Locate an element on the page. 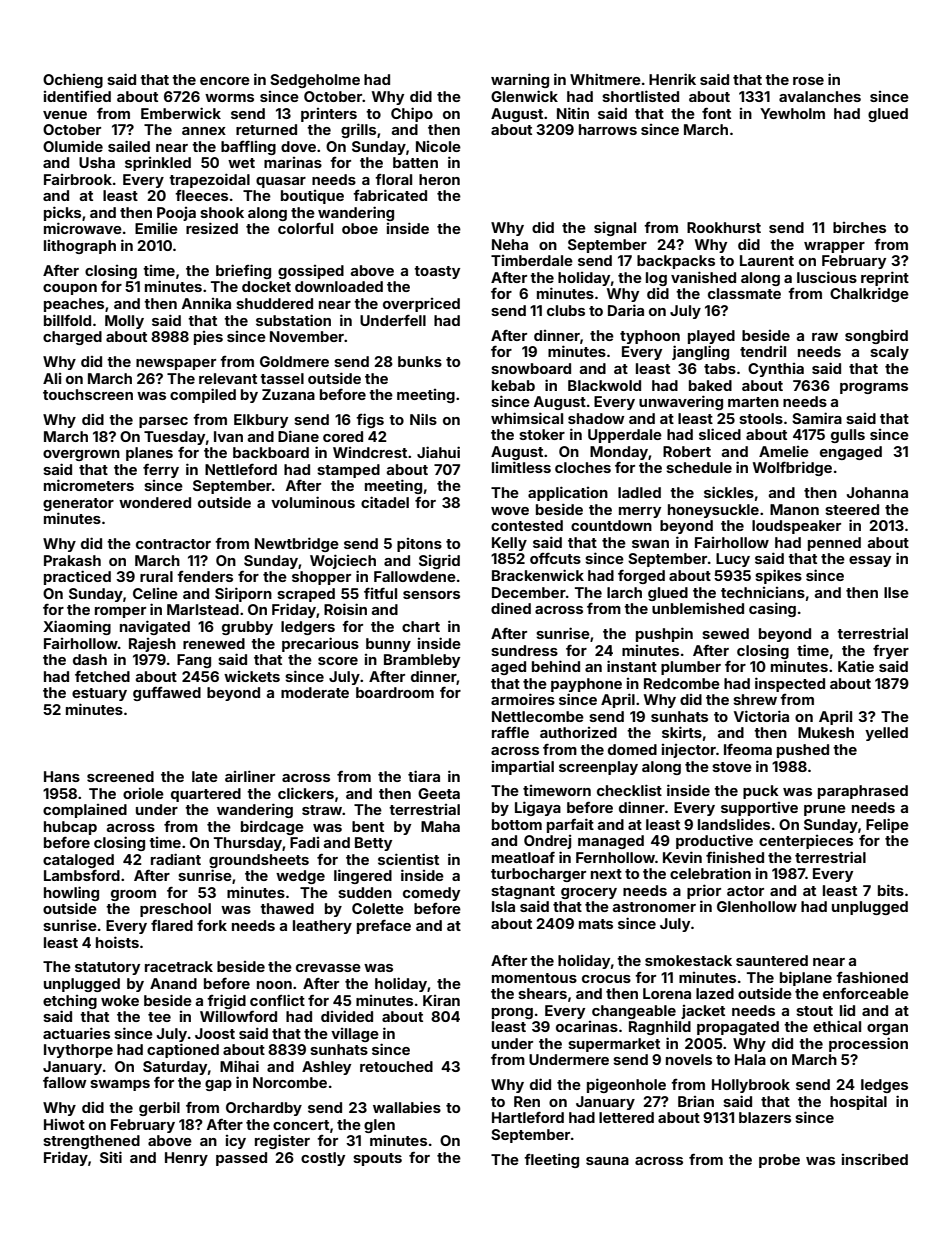 Image resolution: width=952 pixels, height=1233 pixels. gerbil is located at coordinates (159, 1108).
